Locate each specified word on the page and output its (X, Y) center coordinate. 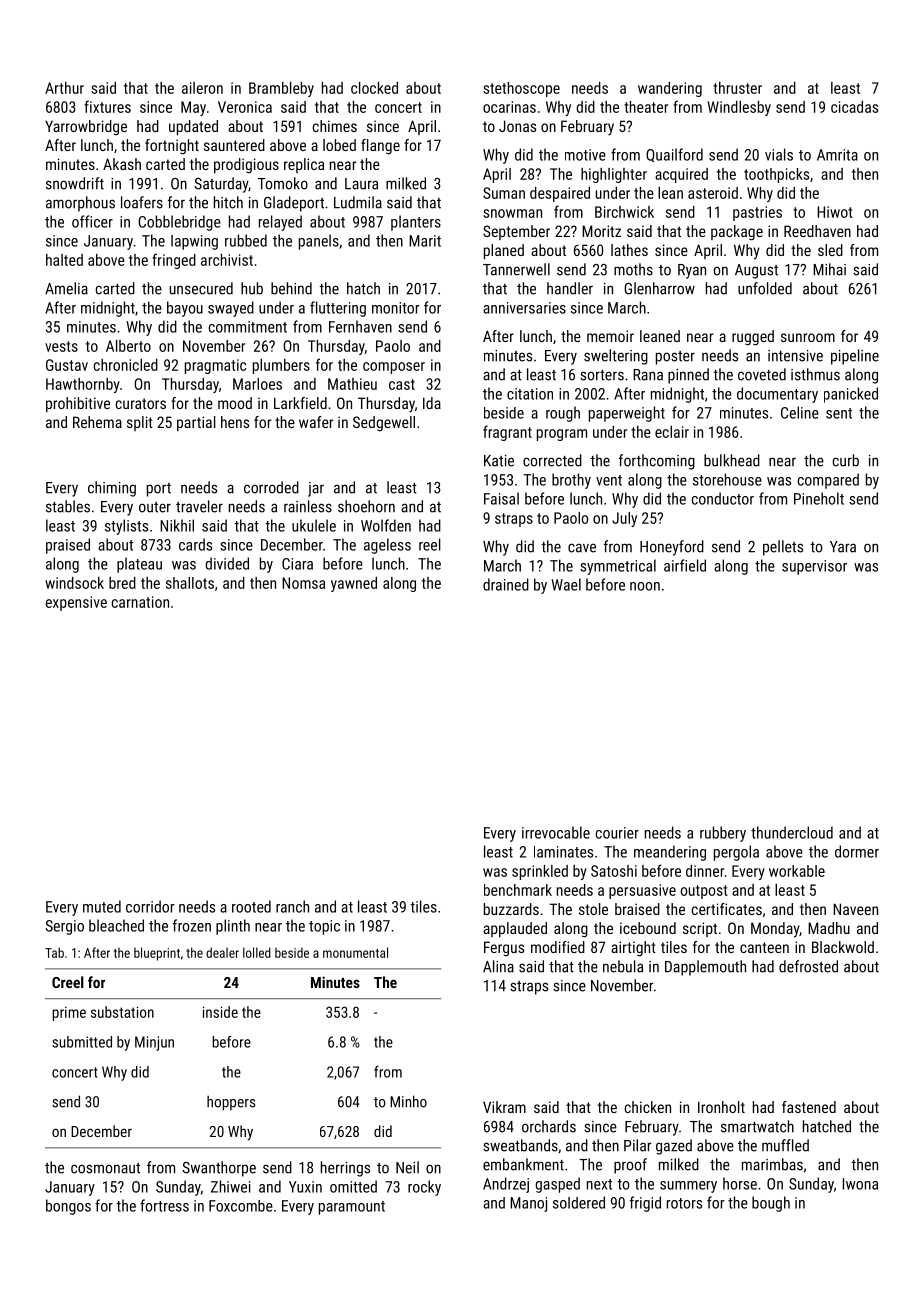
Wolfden (386, 525)
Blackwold (843, 947)
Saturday (221, 185)
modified (558, 947)
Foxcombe (241, 1206)
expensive (76, 603)
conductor (722, 498)
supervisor (814, 567)
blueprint (157, 954)
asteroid (713, 193)
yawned (354, 584)
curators (141, 403)
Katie (499, 461)
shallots (190, 583)
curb (846, 460)
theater (646, 107)
